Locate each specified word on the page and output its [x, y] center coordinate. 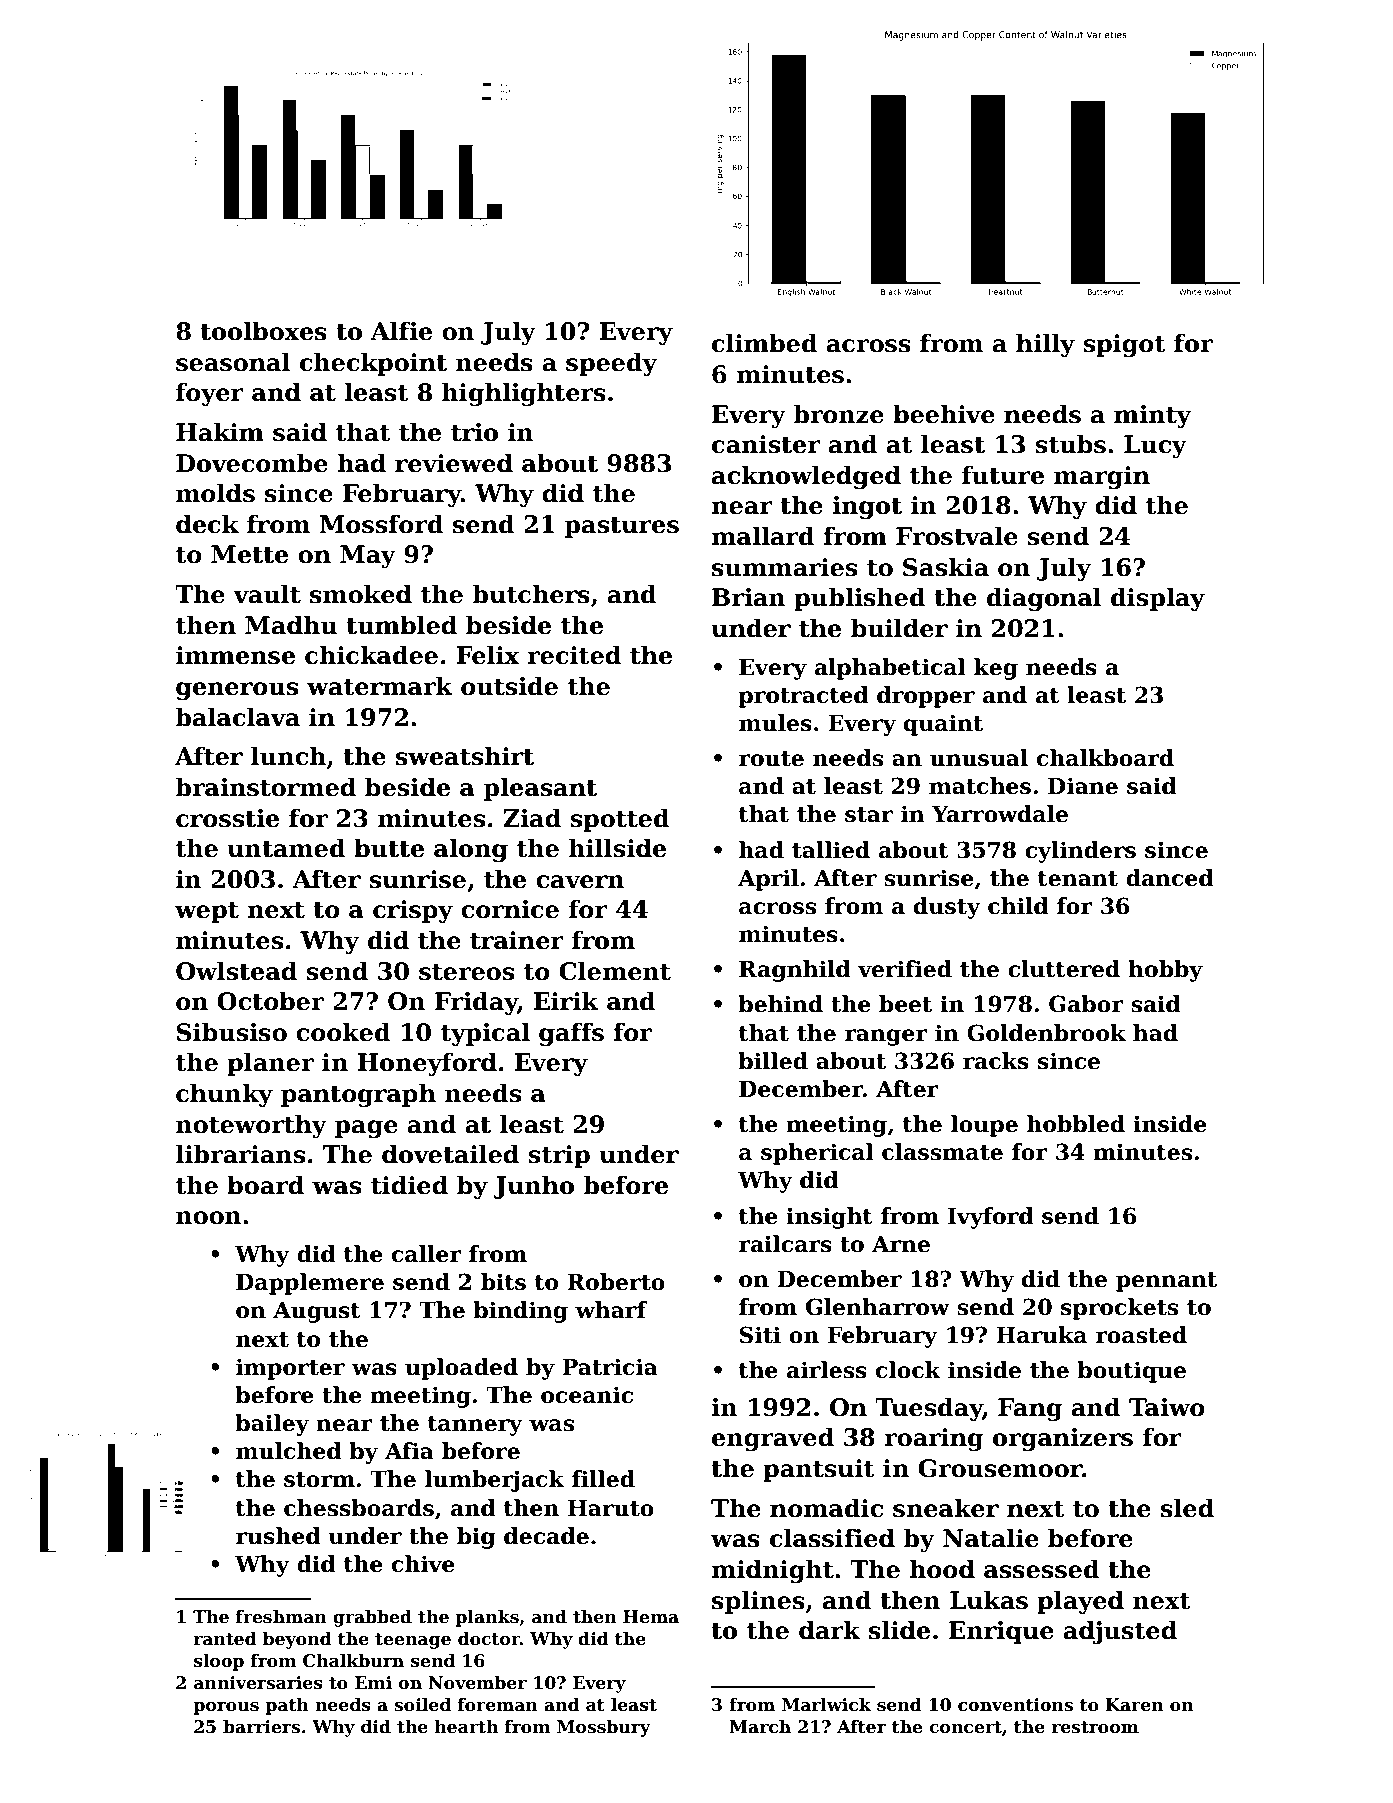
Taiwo [1167, 1407]
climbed [764, 343]
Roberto [616, 1282]
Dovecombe [252, 463]
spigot [1124, 345]
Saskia [946, 567]
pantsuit [818, 1470]
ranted [225, 1639]
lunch [288, 756]
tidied [409, 1185]
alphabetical [890, 669]
